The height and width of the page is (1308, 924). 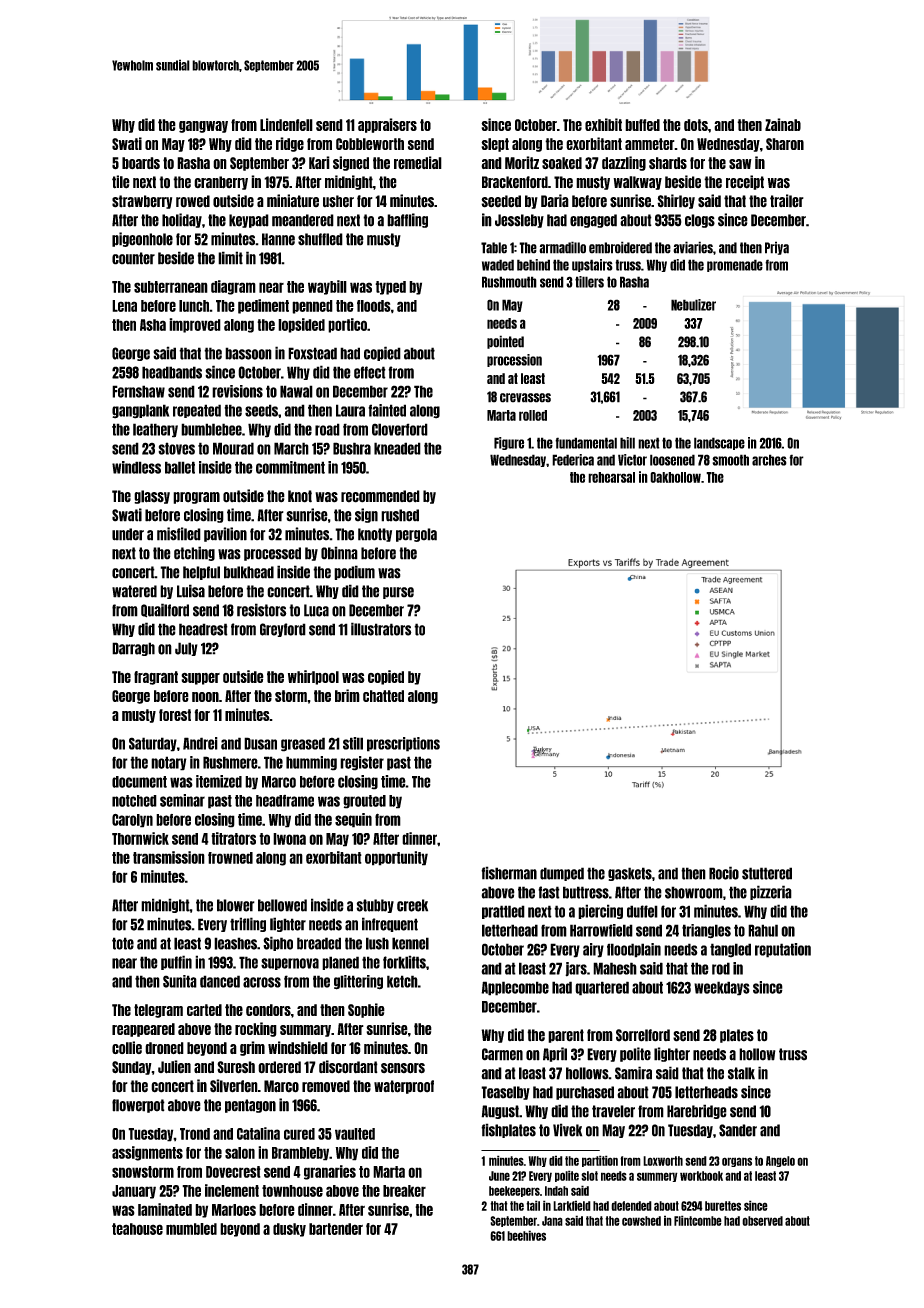 What do you see at coordinates (402, 981) in the page?
I see `ketch` at bounding box center [402, 981].
